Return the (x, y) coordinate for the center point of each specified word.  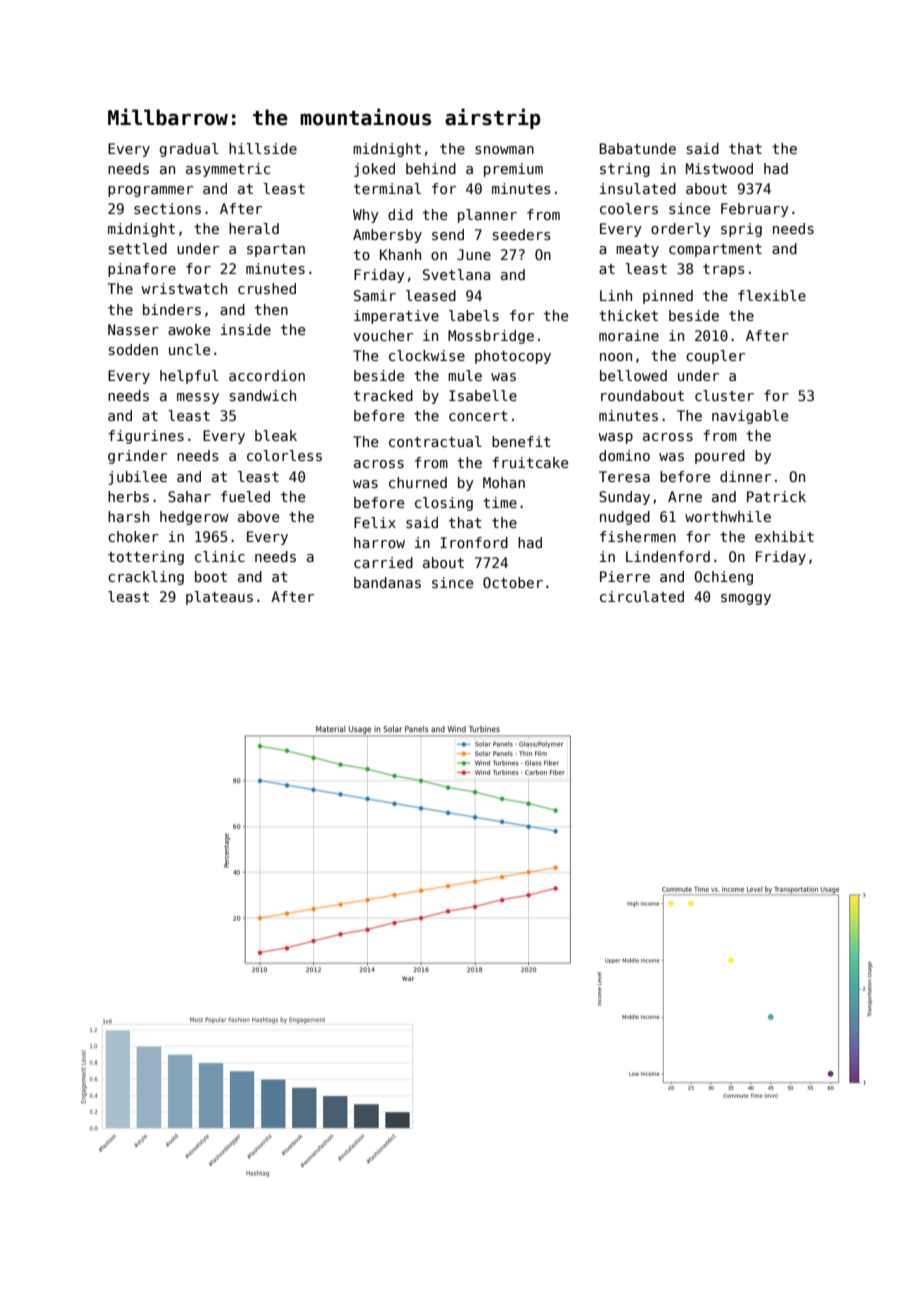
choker (133, 536)
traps (724, 270)
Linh (616, 295)
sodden (133, 349)
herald (254, 228)
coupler (715, 357)
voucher (383, 335)
